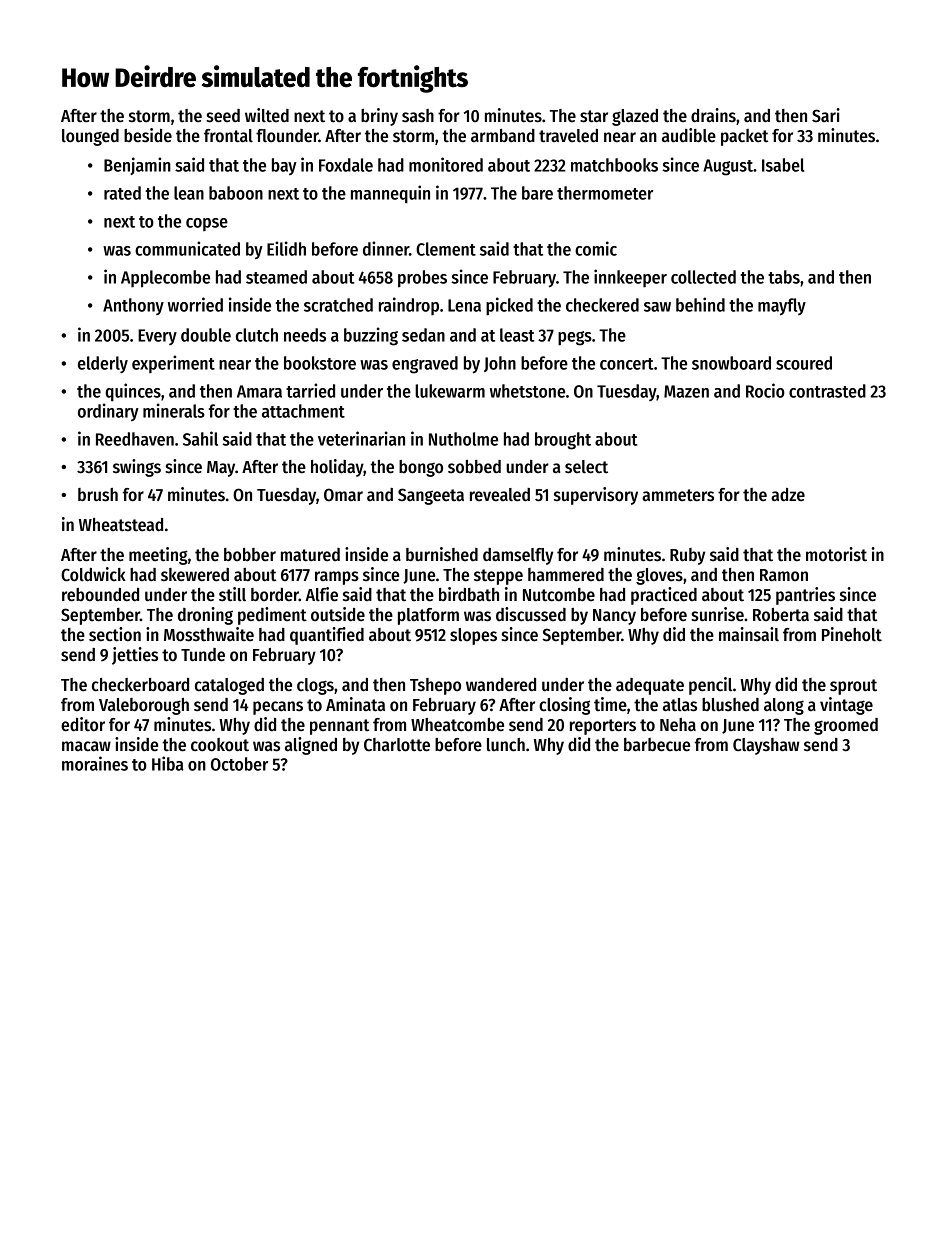 This screenshot has width=952, height=1233. I want to click on August, so click(728, 167).
